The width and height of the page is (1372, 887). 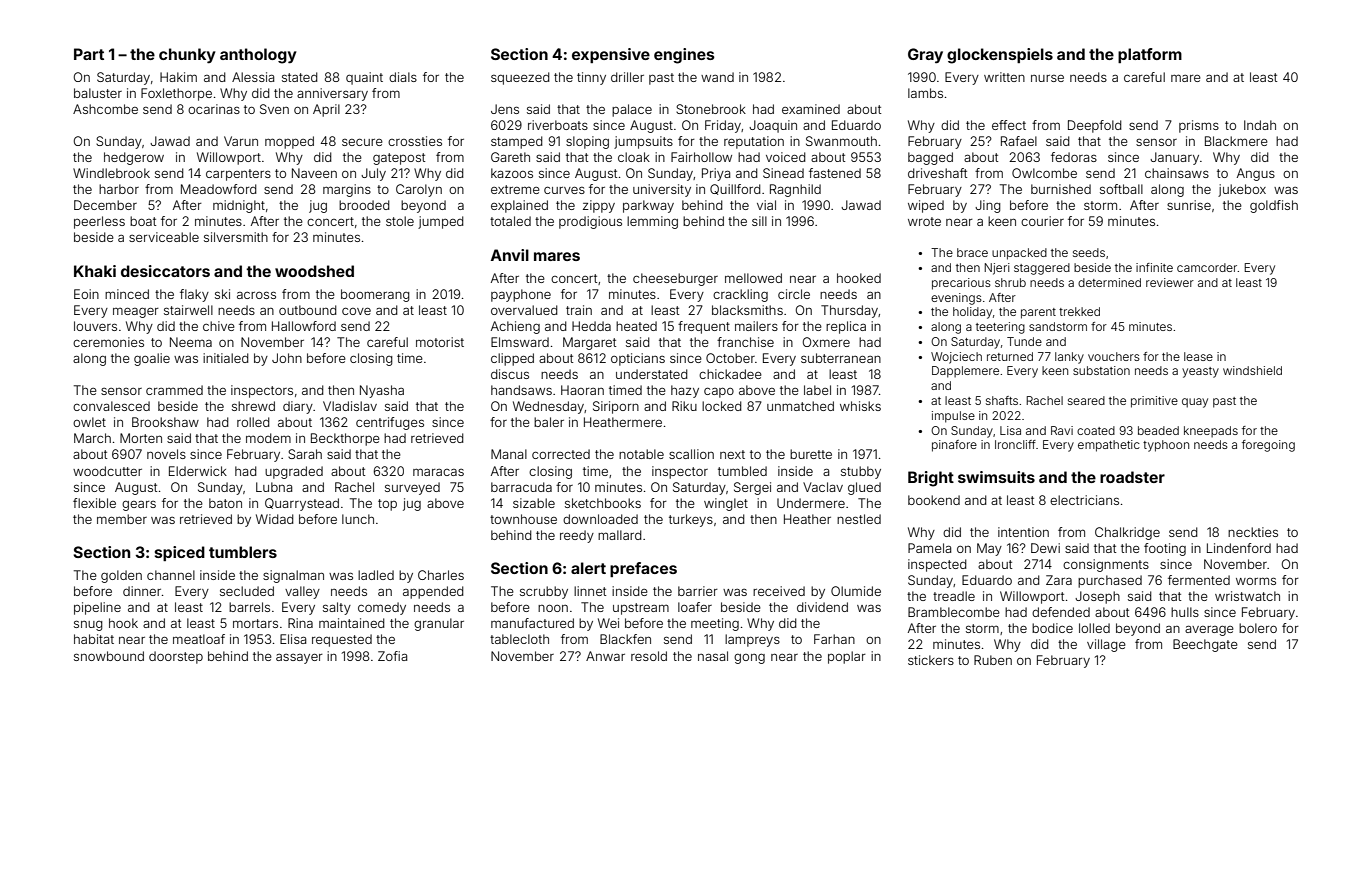 I want to click on wrote, so click(x=924, y=221).
